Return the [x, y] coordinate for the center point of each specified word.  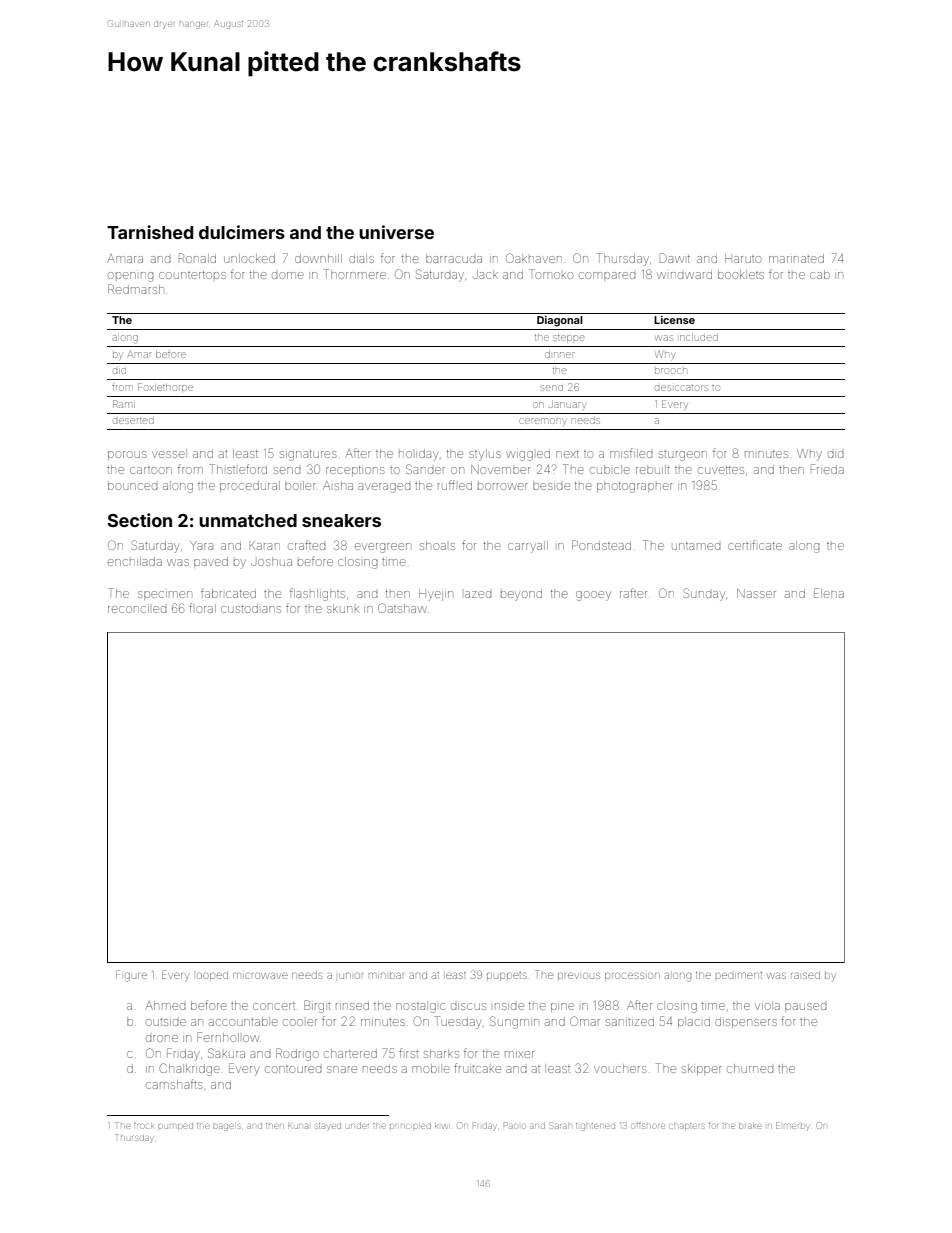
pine [562, 1007]
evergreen [383, 548]
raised [805, 975]
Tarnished [150, 232]
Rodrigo [297, 1054]
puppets [507, 976]
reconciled [137, 609]
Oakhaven [534, 258]
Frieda [827, 469]
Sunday [704, 594]
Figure [131, 976]
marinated [796, 258]
